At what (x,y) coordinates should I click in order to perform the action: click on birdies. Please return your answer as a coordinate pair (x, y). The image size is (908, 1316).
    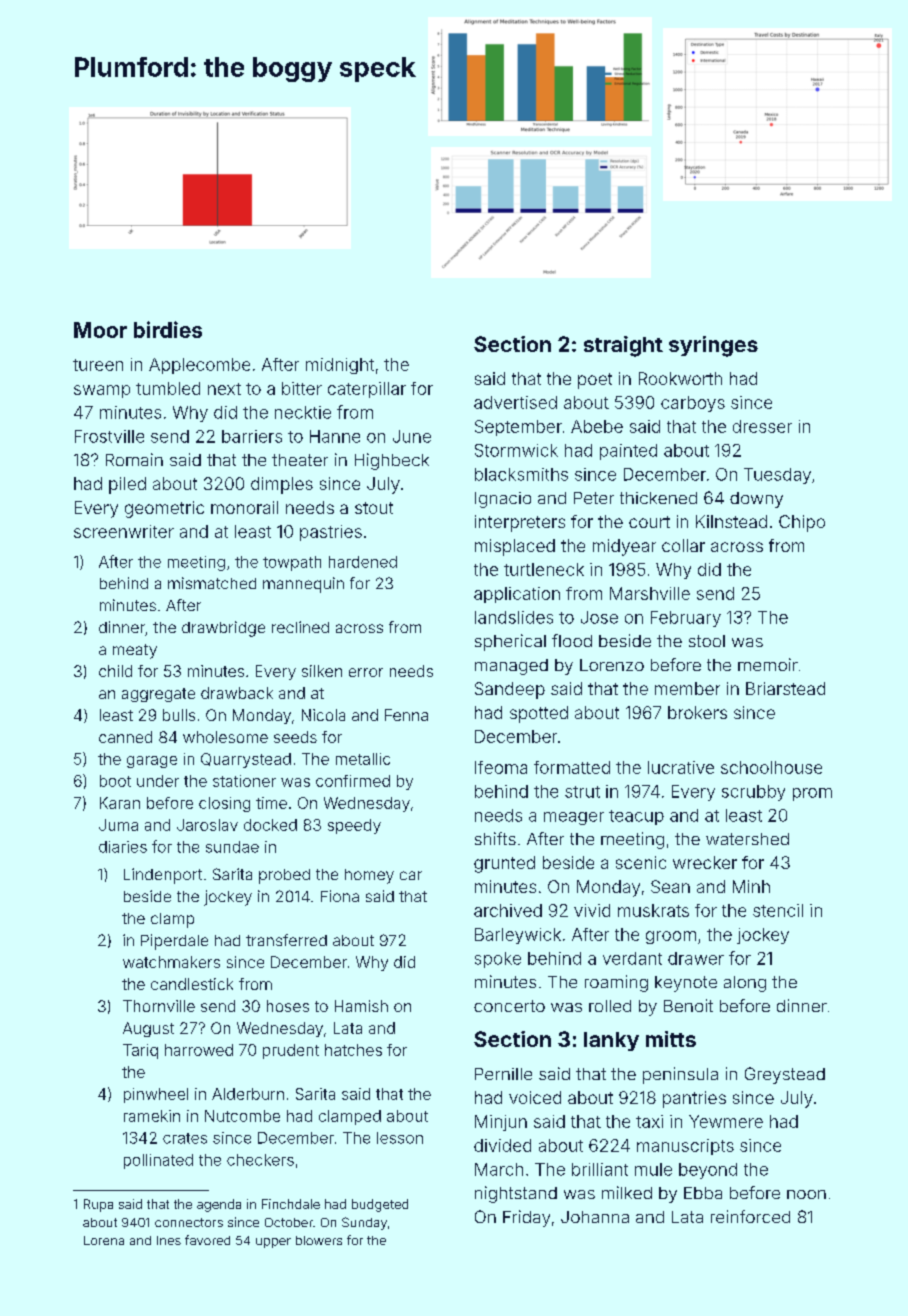
    Looking at the image, I should click on (168, 329).
